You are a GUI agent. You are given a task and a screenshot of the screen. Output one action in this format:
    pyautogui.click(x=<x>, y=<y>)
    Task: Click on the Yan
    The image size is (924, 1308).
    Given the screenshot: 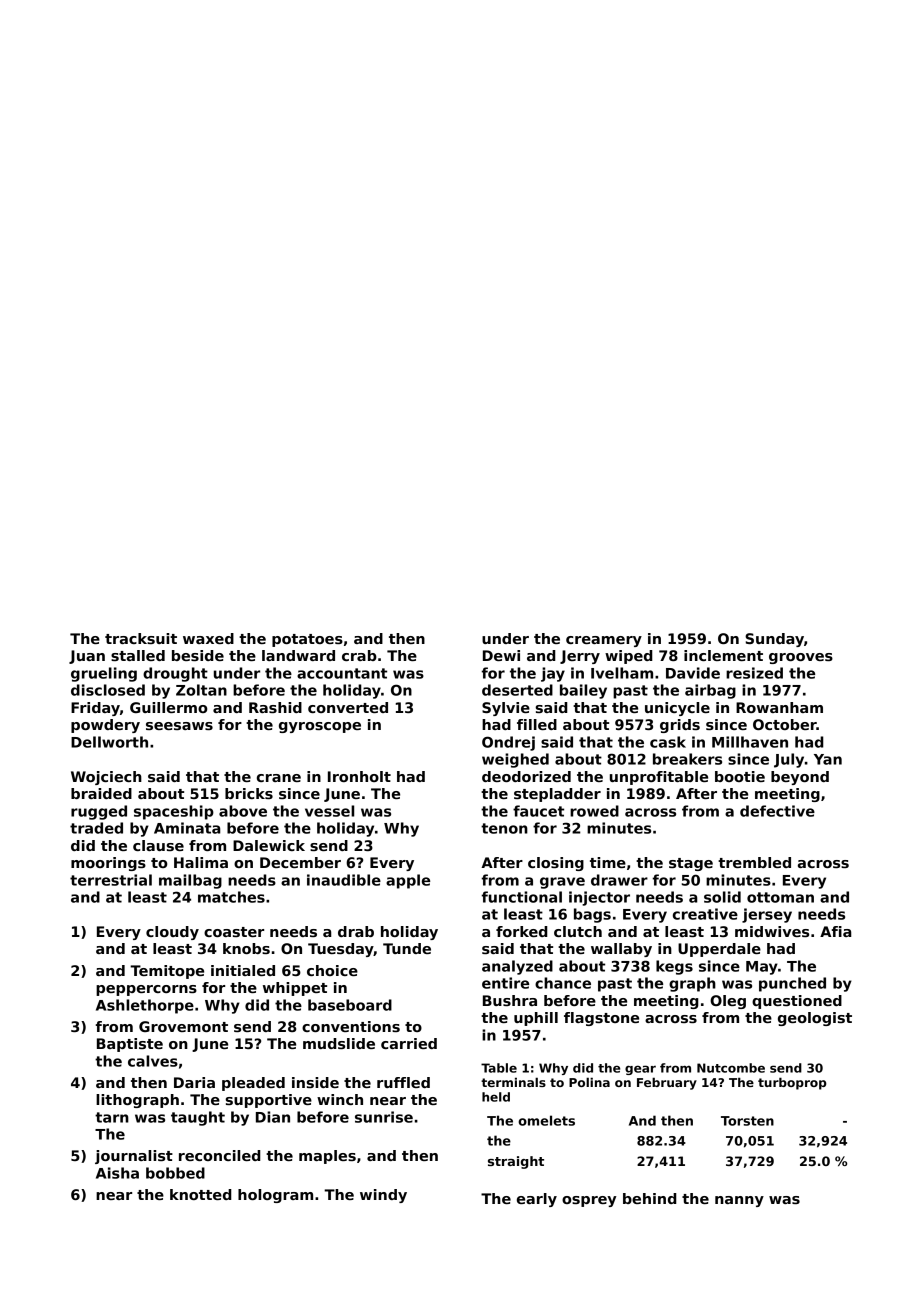 What is the action you would take?
    pyautogui.click(x=828, y=759)
